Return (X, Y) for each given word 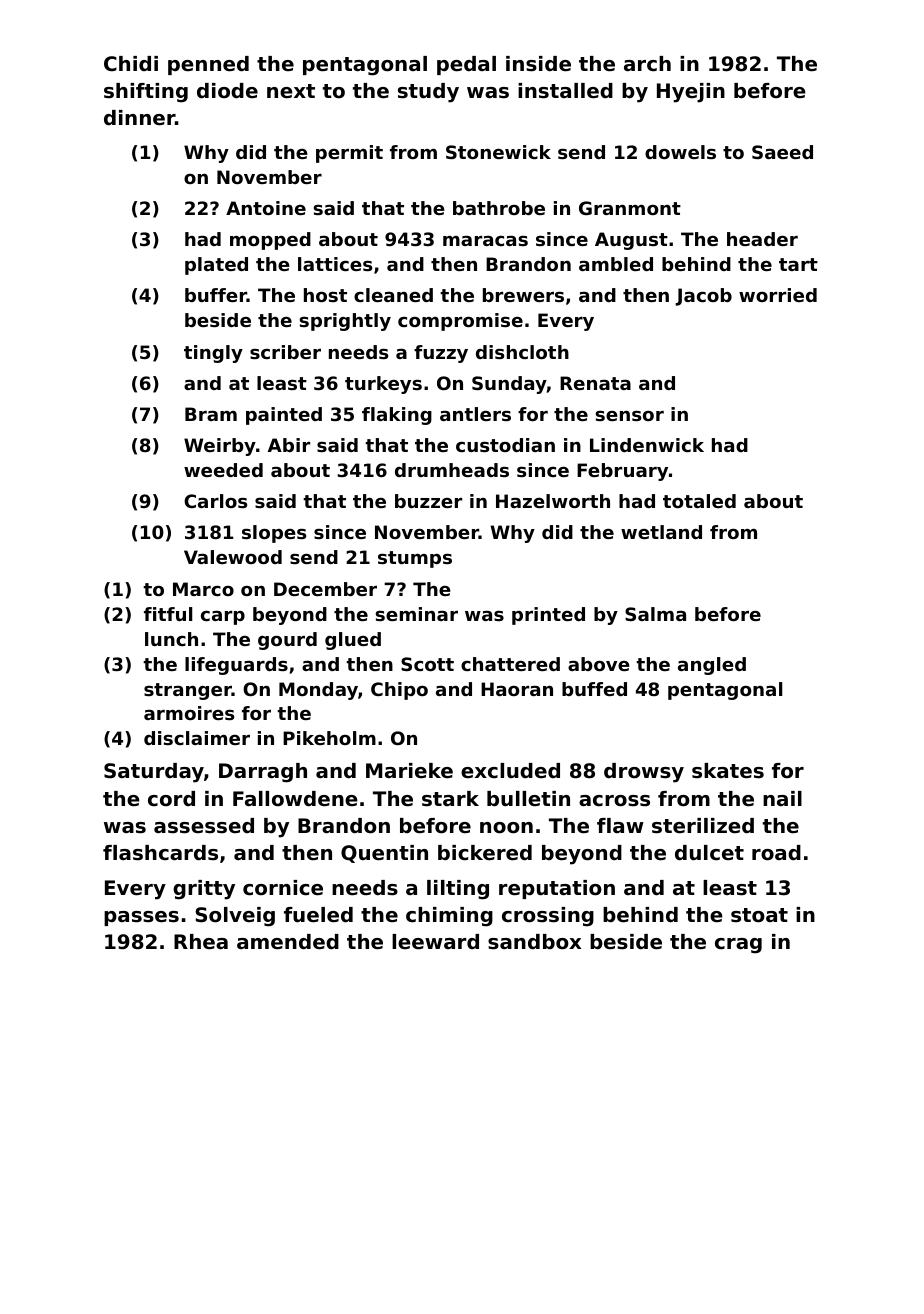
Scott (427, 664)
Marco (203, 589)
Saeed (782, 152)
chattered (510, 664)
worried (778, 295)
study (428, 93)
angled (712, 666)
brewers (523, 295)
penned (208, 65)
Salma (655, 614)
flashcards (160, 853)
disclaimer (197, 738)
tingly (213, 354)
